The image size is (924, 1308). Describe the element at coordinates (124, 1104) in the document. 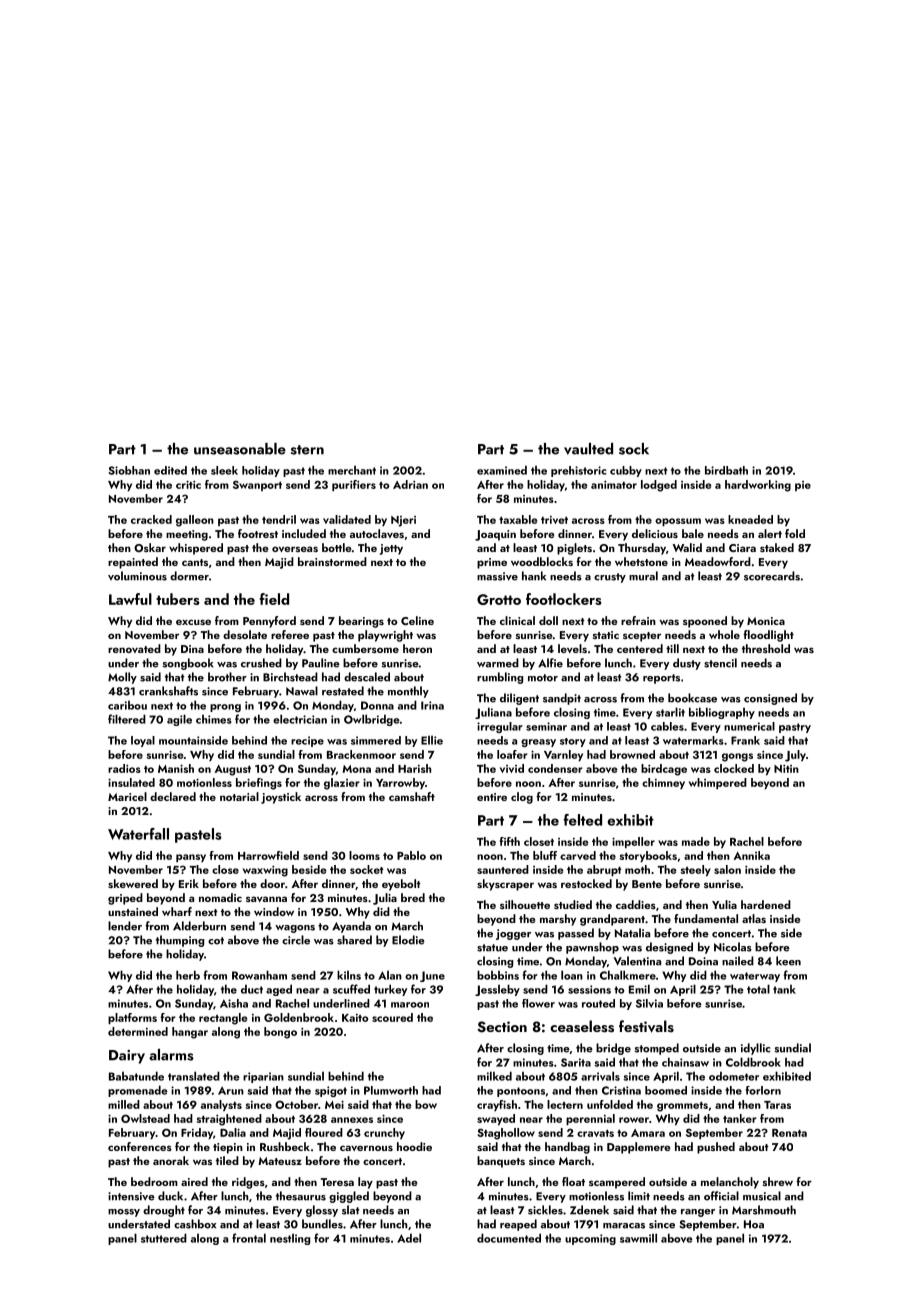

I see `milled` at that location.
